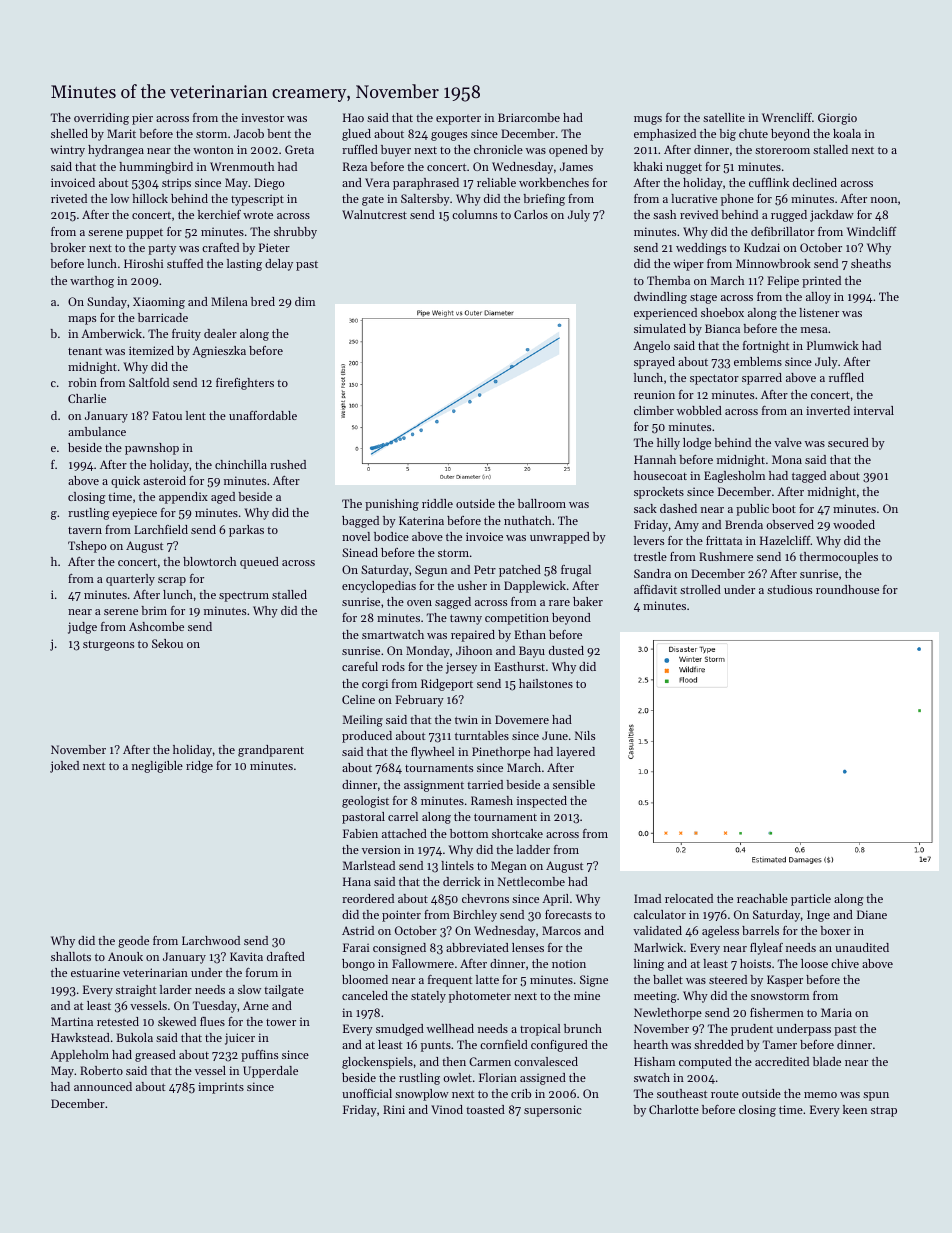 This image has width=952, height=1233. Describe the element at coordinates (789, 589) in the image. I see `studious` at that location.
